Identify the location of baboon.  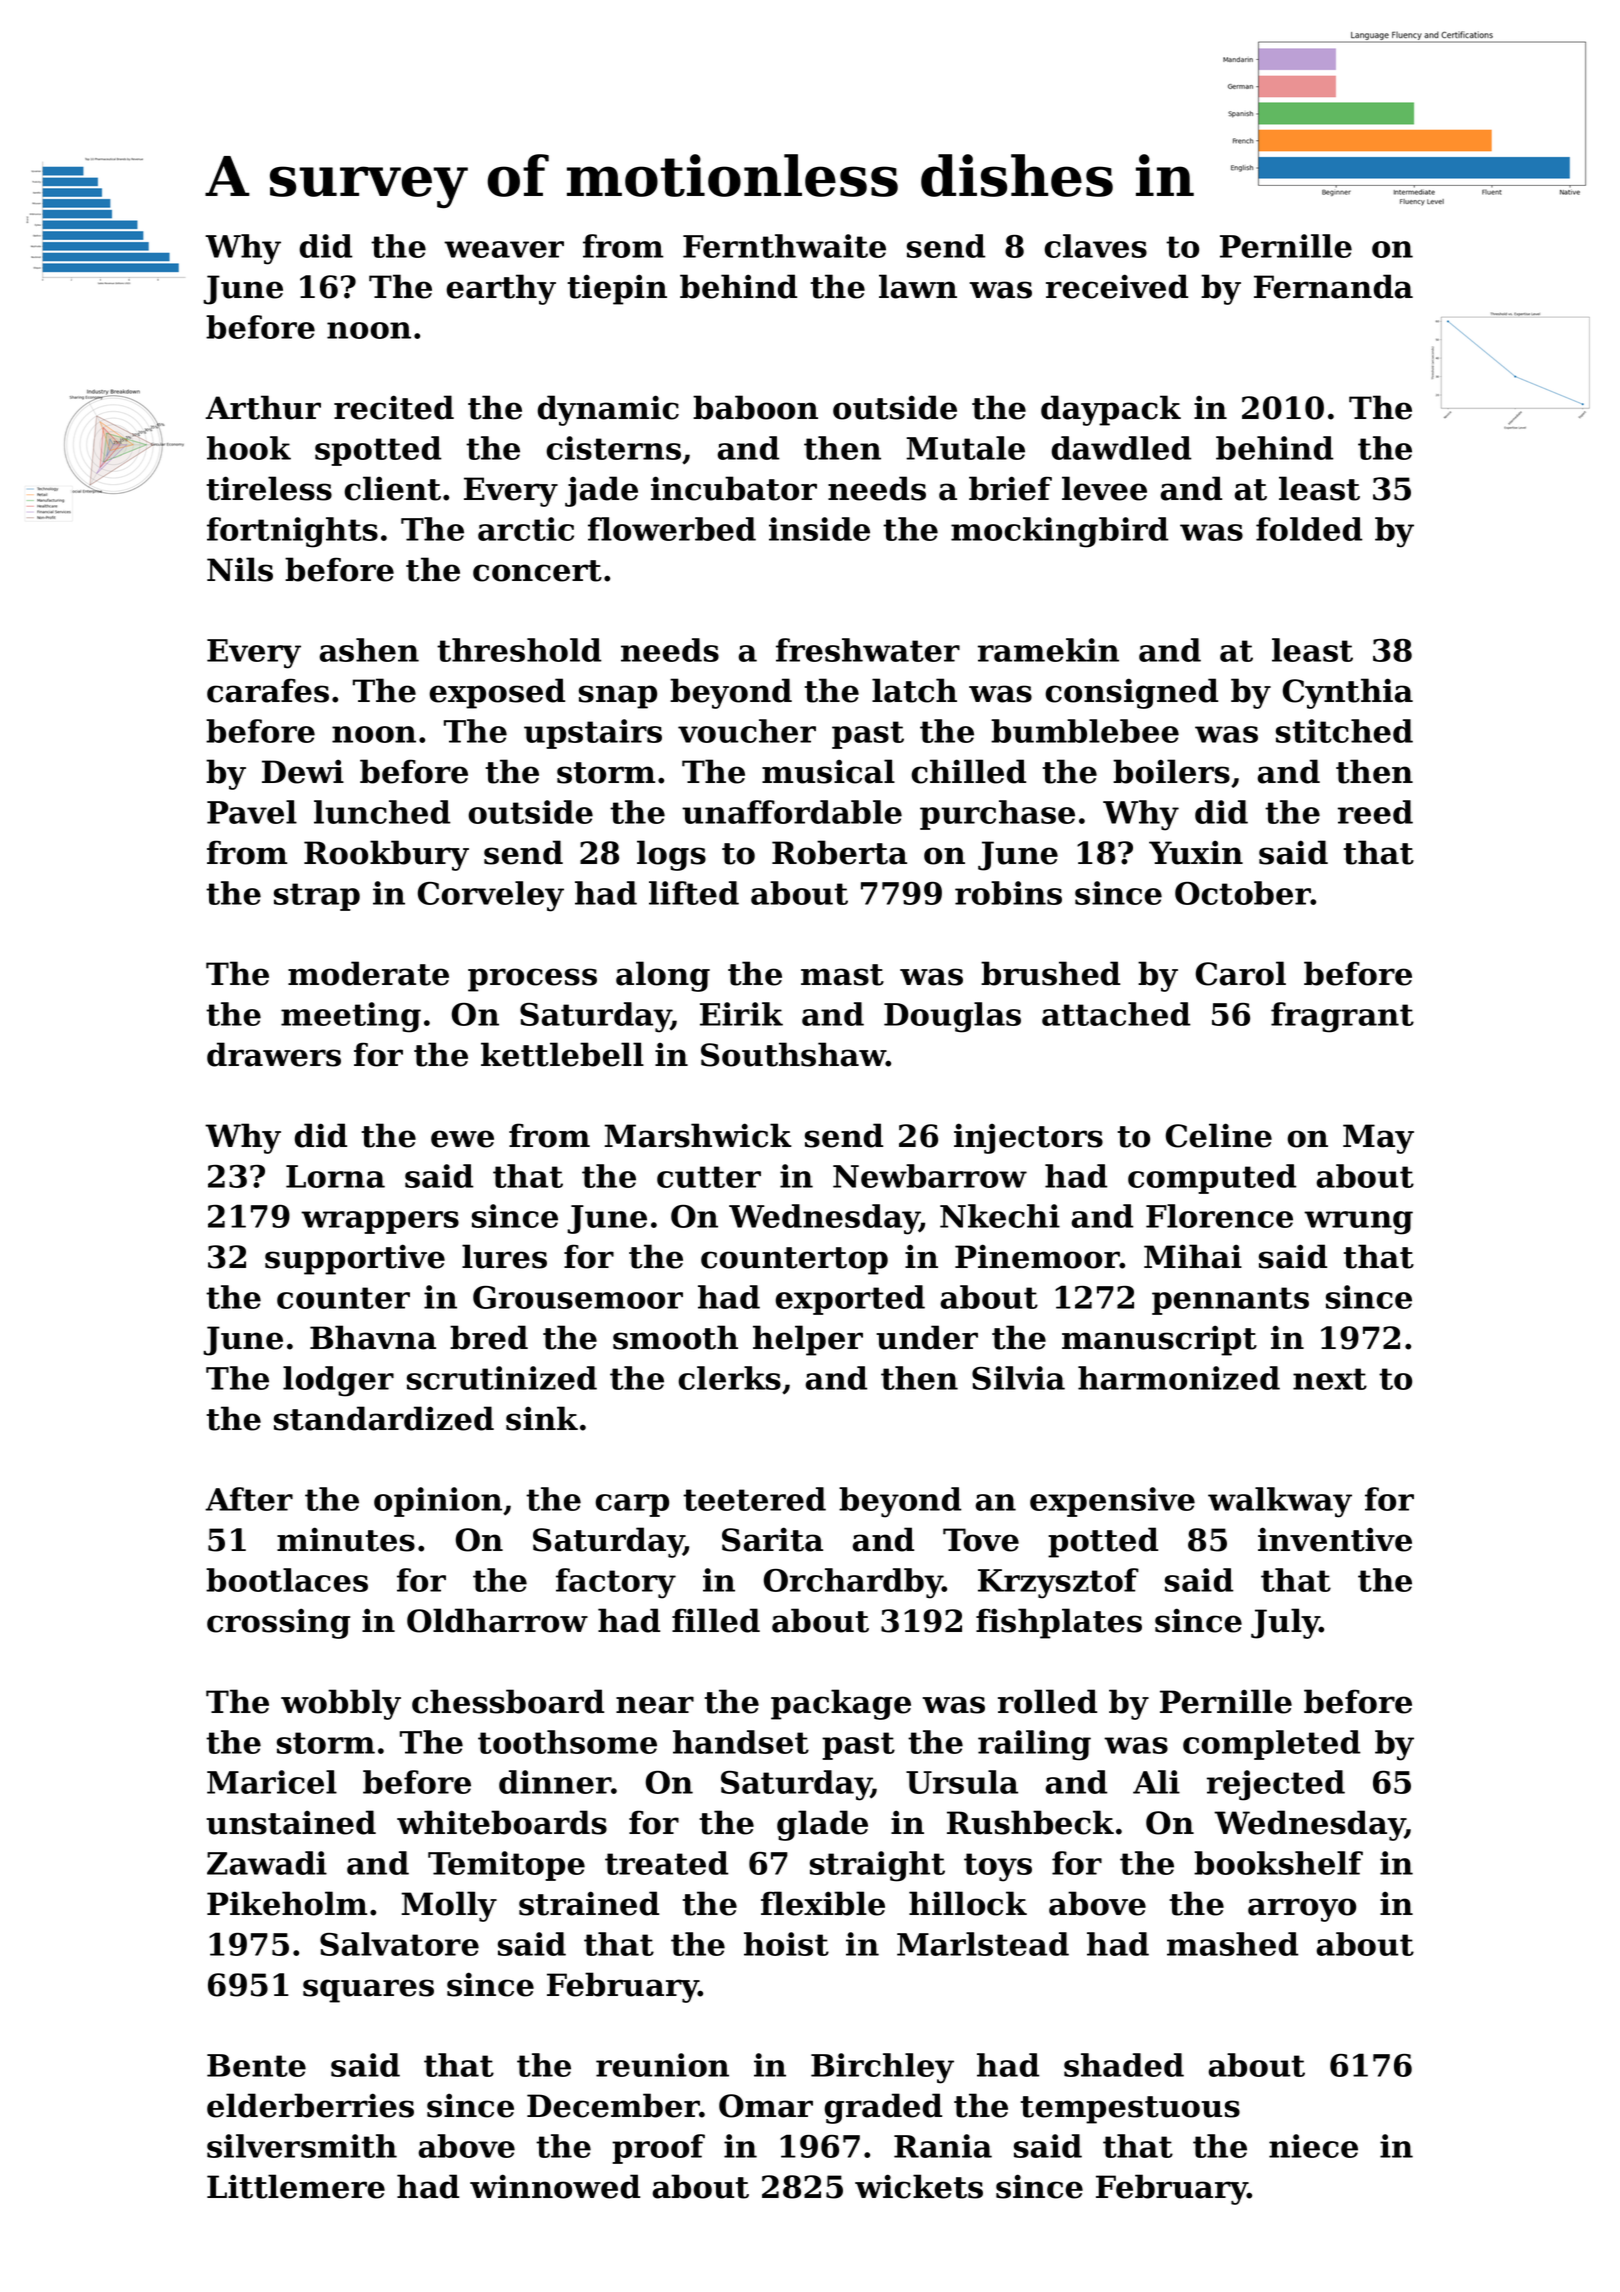
(755, 407).
